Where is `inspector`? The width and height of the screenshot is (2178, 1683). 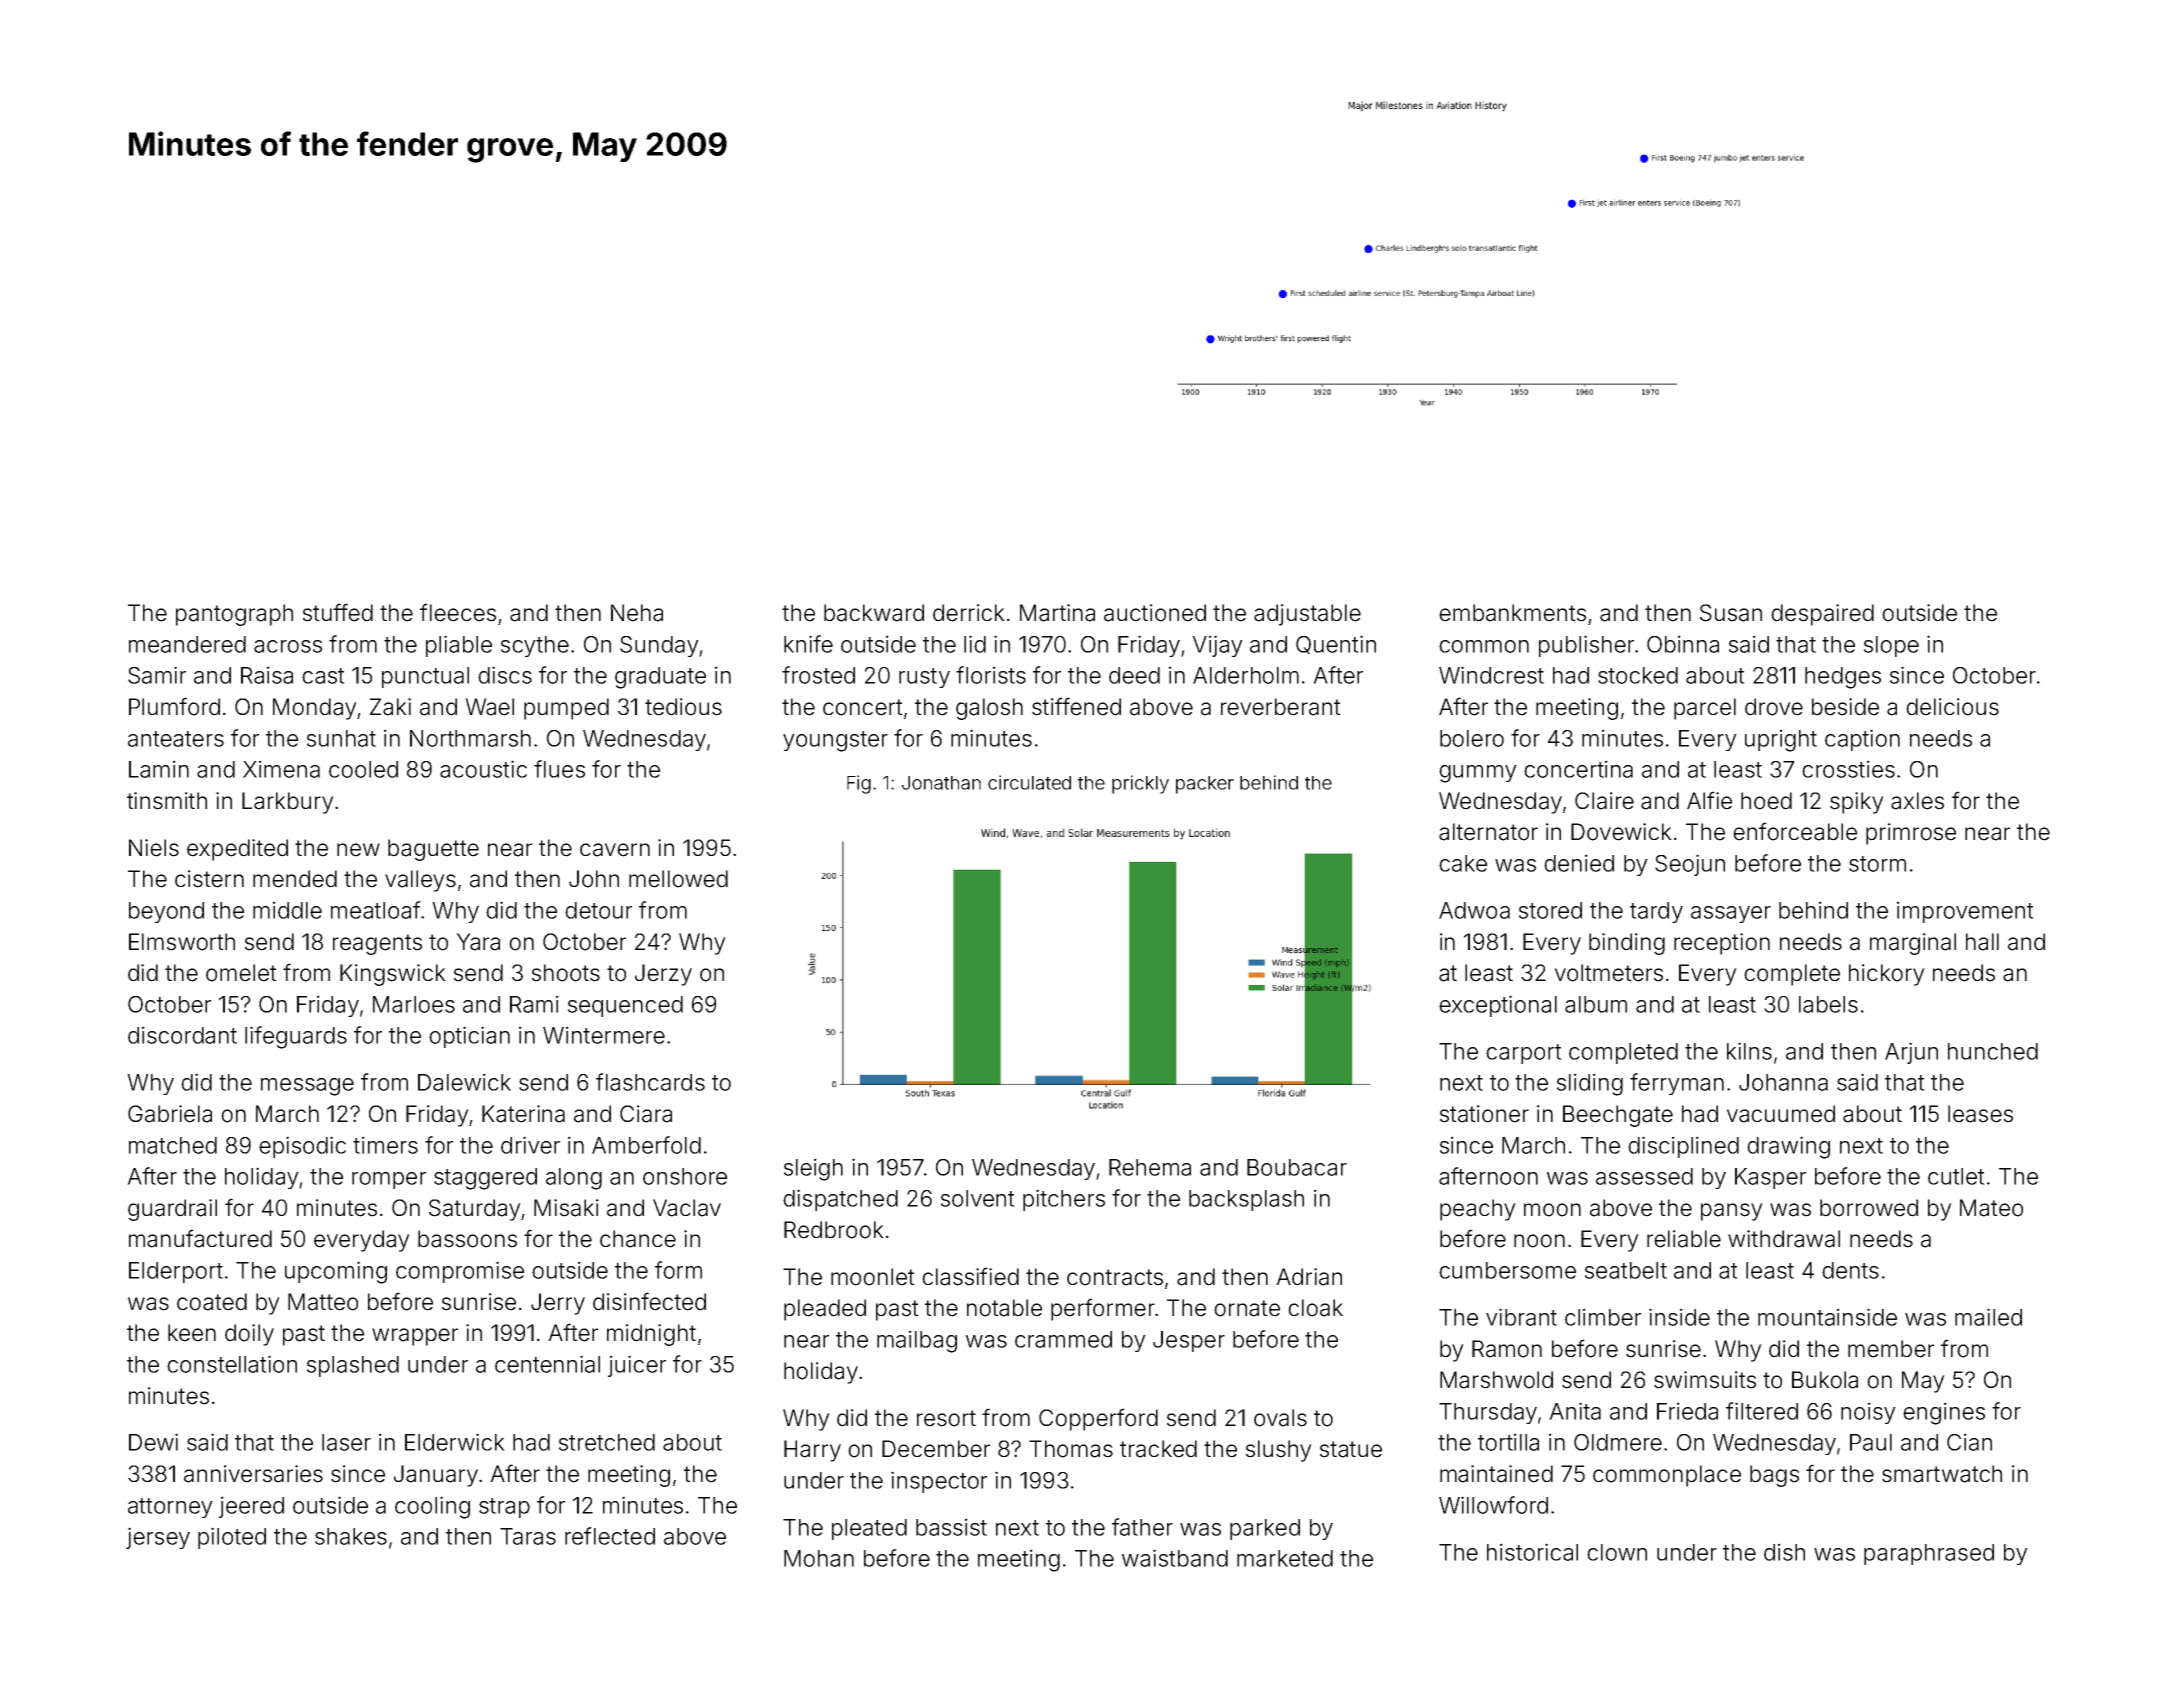 inspector is located at coordinates (939, 1482).
